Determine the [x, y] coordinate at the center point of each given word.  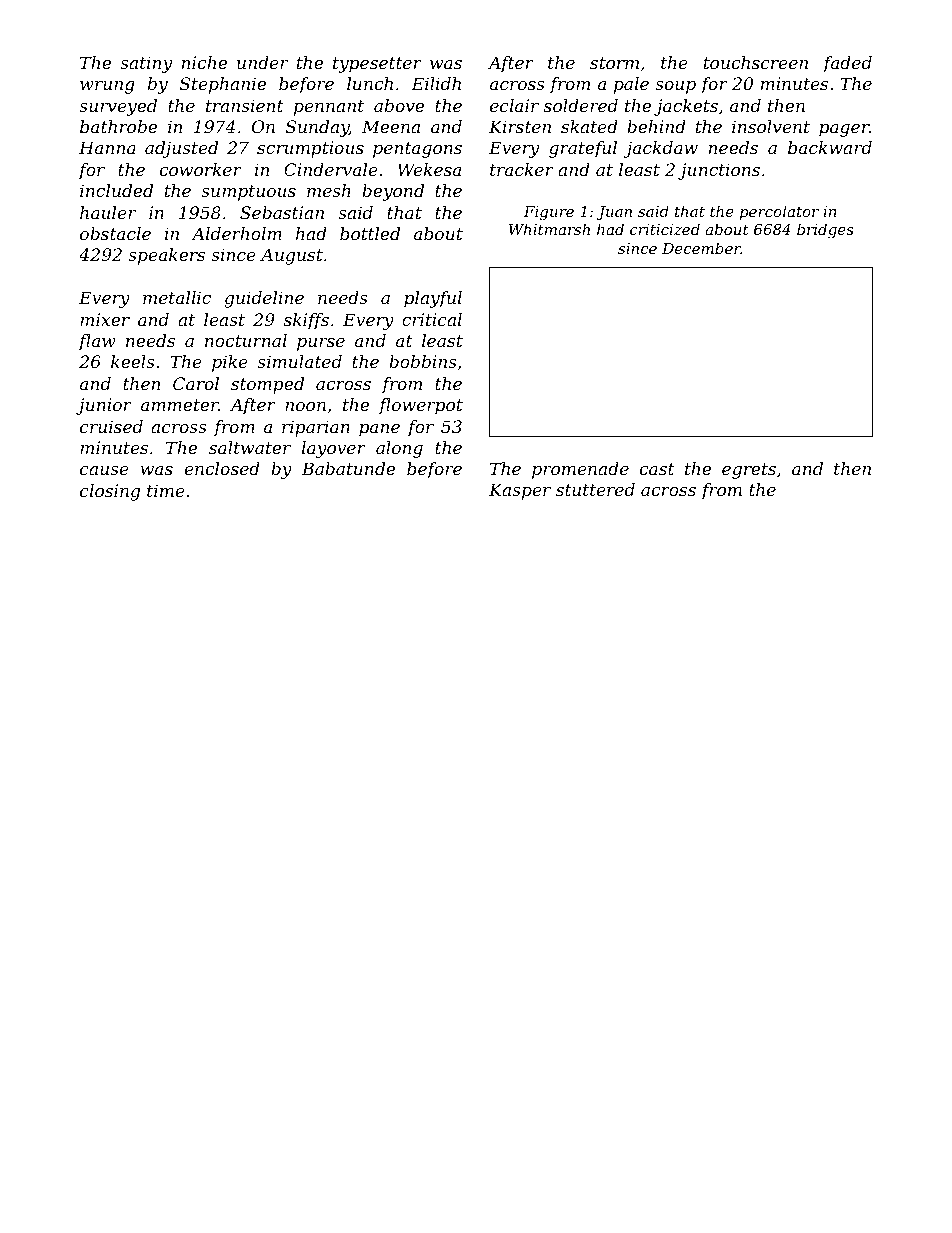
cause [104, 470]
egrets [749, 471]
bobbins [423, 361]
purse [321, 344]
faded [847, 64]
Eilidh [436, 83]
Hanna [107, 147]
